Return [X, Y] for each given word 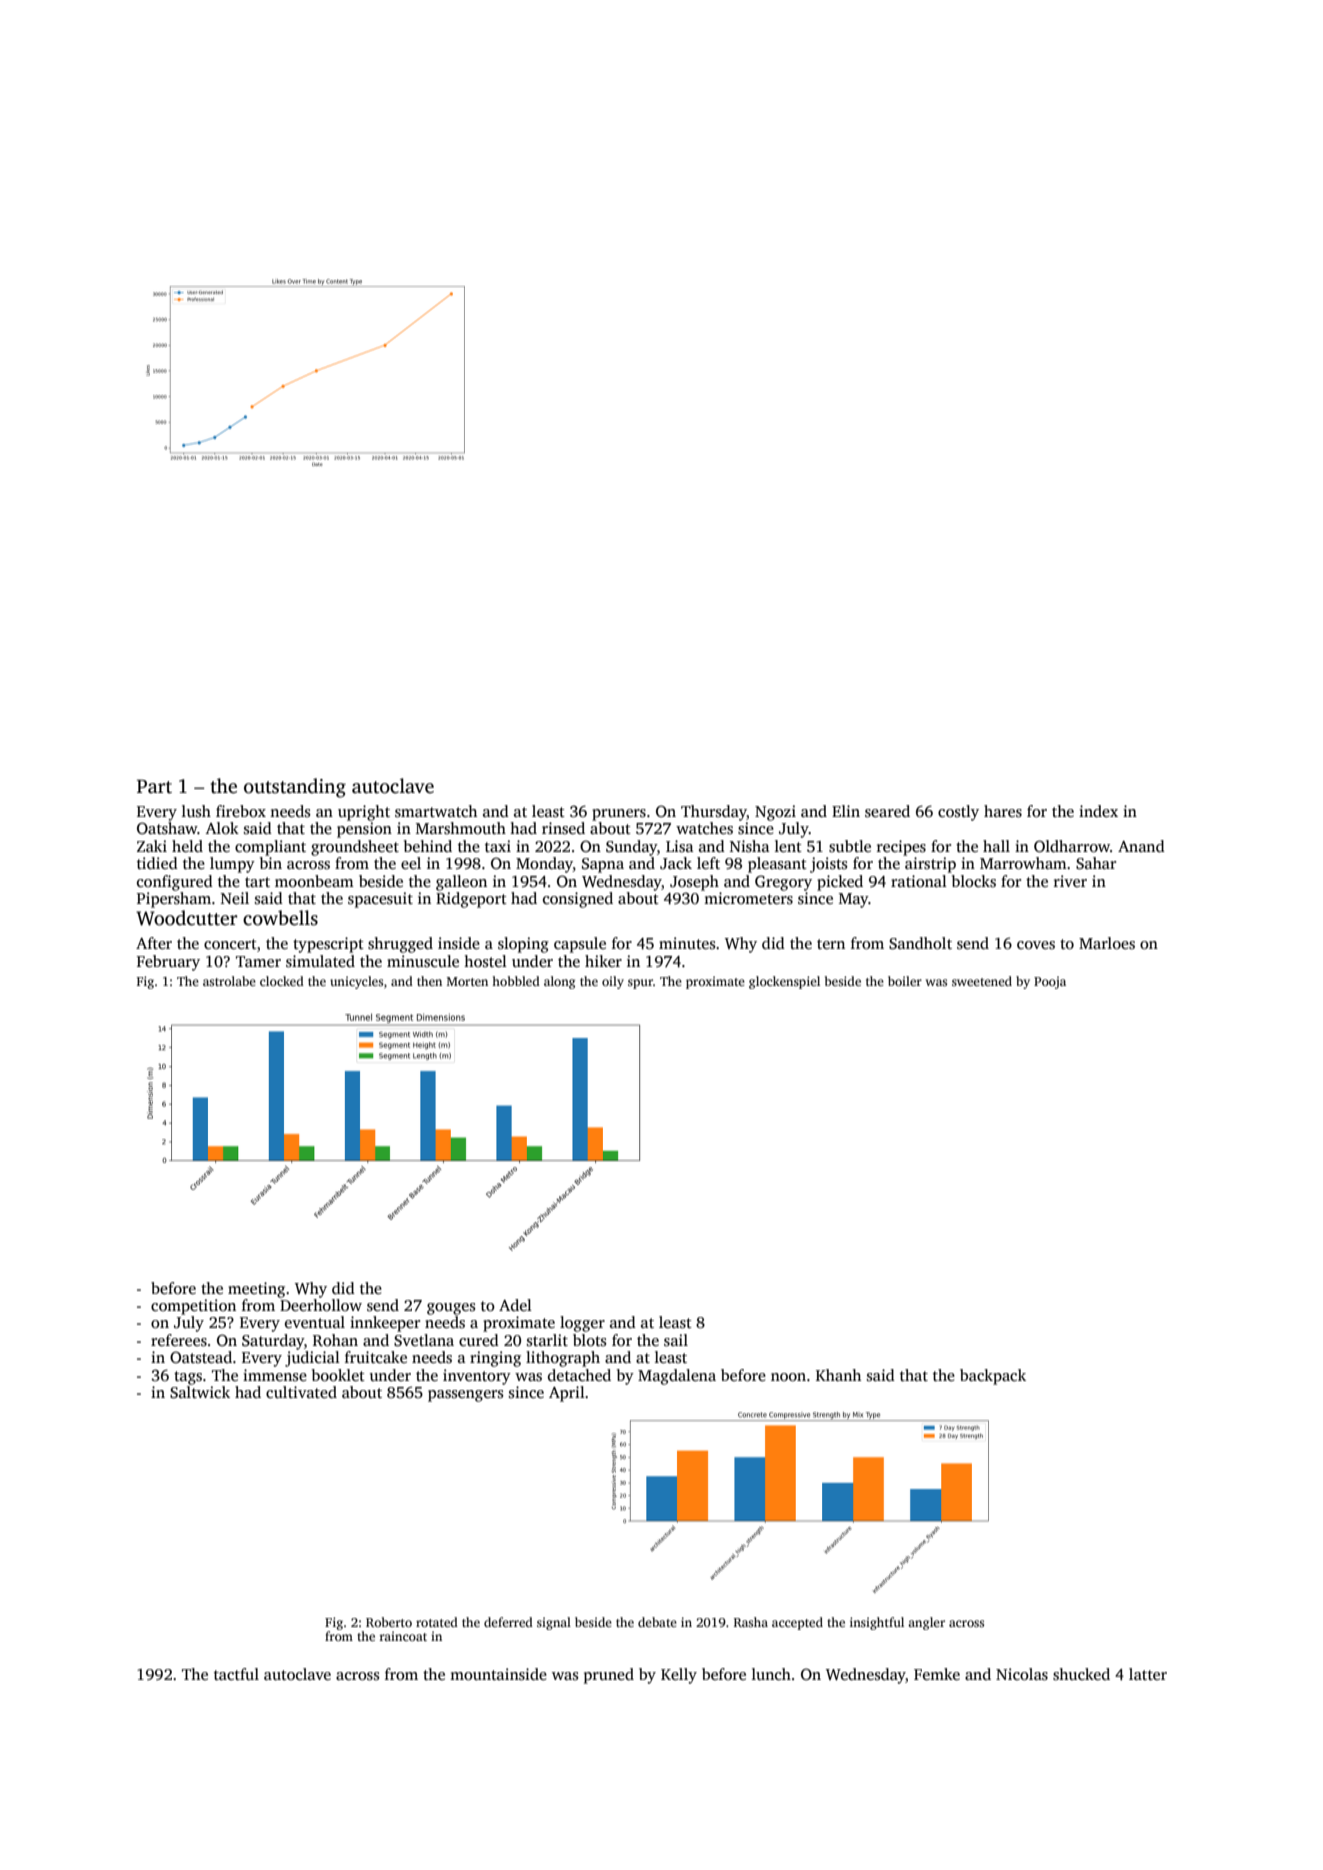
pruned [609, 1676]
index [1098, 811]
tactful [236, 1674]
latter [1148, 1674]
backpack [993, 1377]
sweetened [982, 981]
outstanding [295, 788]
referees [179, 1340]
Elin [846, 811]
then [429, 981]
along [559, 982]
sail [676, 1340]
